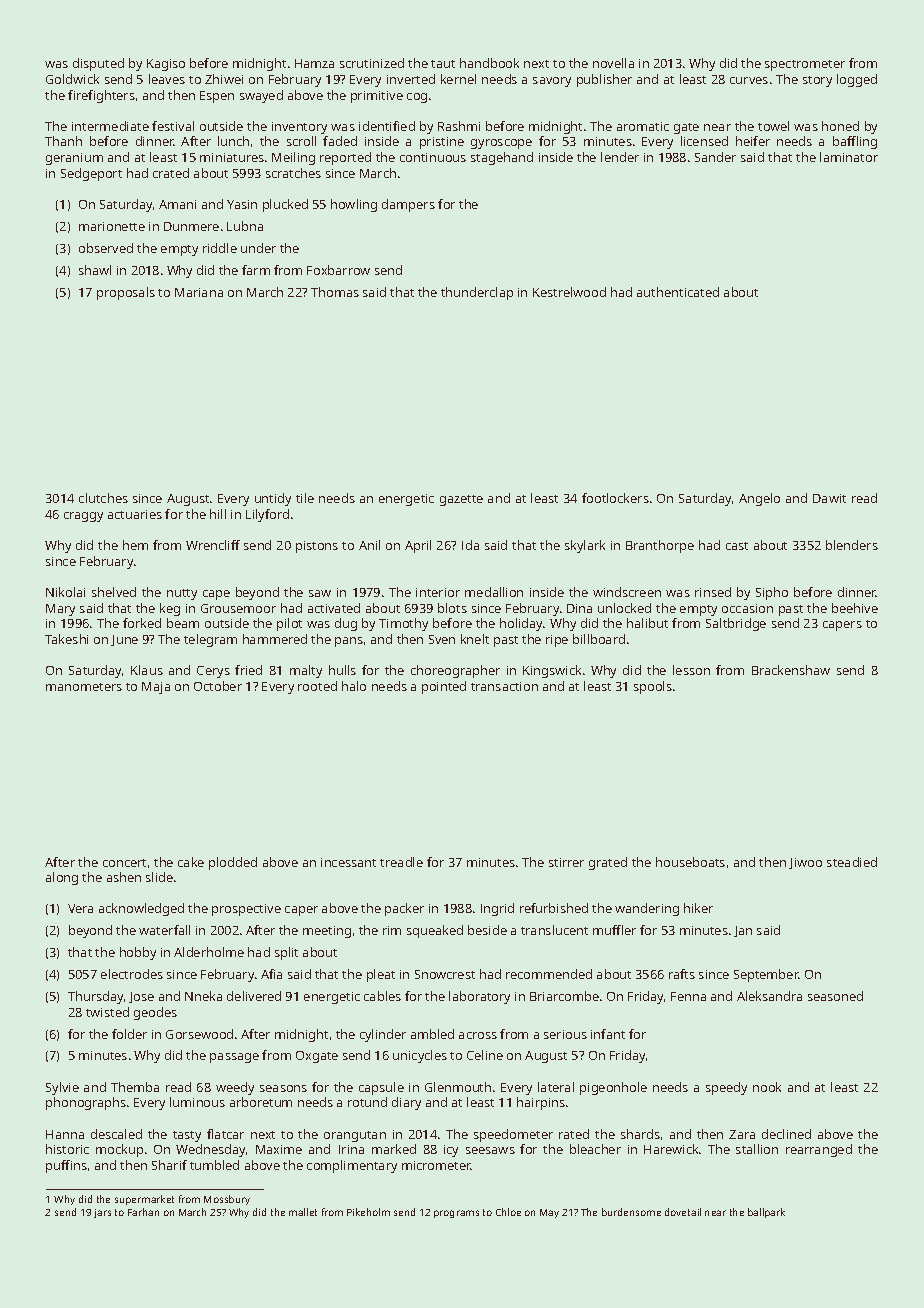 The width and height of the screenshot is (924, 1308). Describe the element at coordinates (504, 686) in the screenshot. I see `transaction` at that location.
